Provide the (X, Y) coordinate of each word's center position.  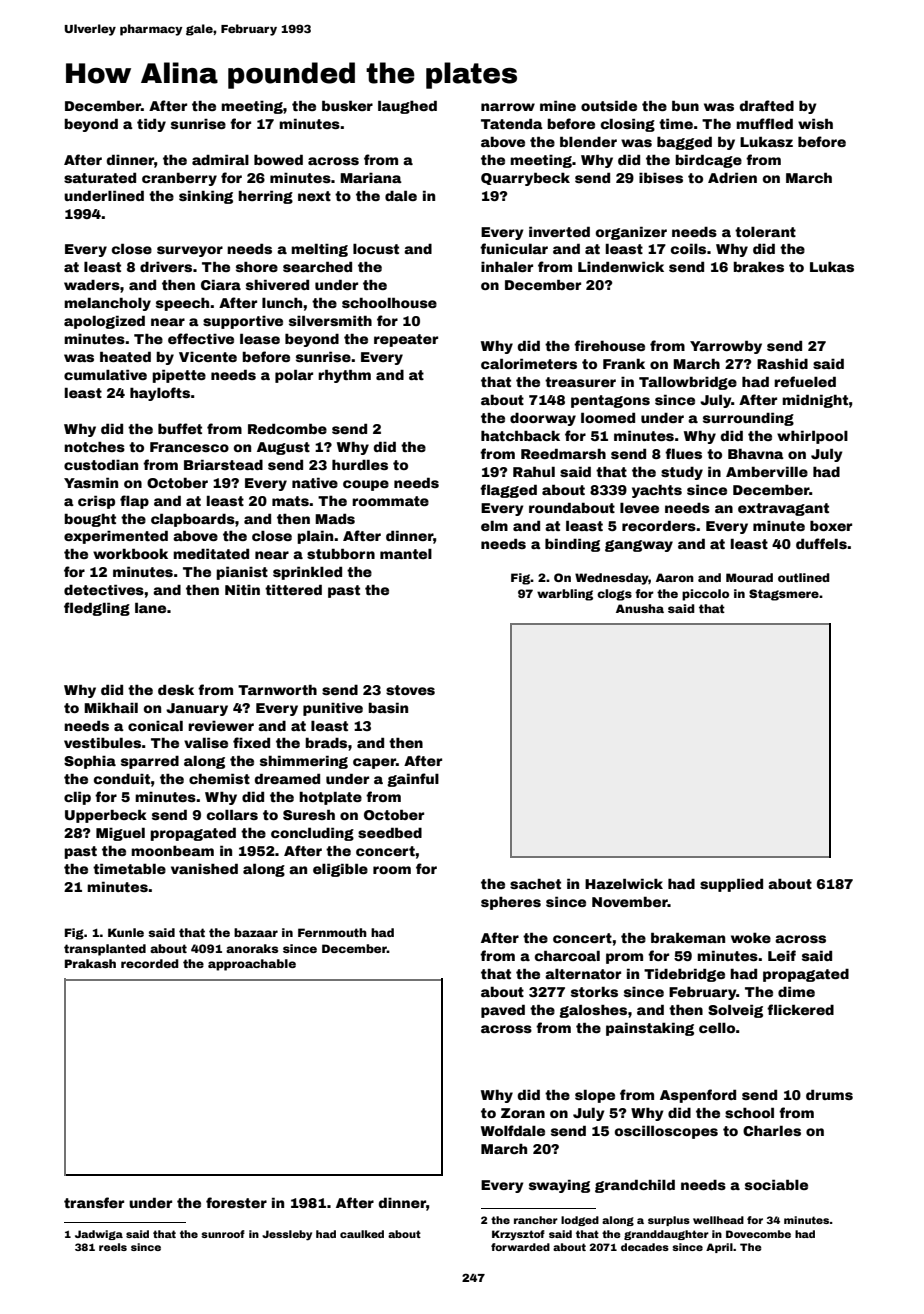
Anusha (640, 608)
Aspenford (698, 1096)
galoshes (593, 1011)
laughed (407, 107)
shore (257, 267)
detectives (104, 589)
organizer (631, 233)
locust (376, 249)
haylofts (160, 394)
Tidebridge (684, 975)
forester (236, 1202)
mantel (406, 554)
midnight (815, 401)
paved (503, 1011)
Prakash (90, 963)
